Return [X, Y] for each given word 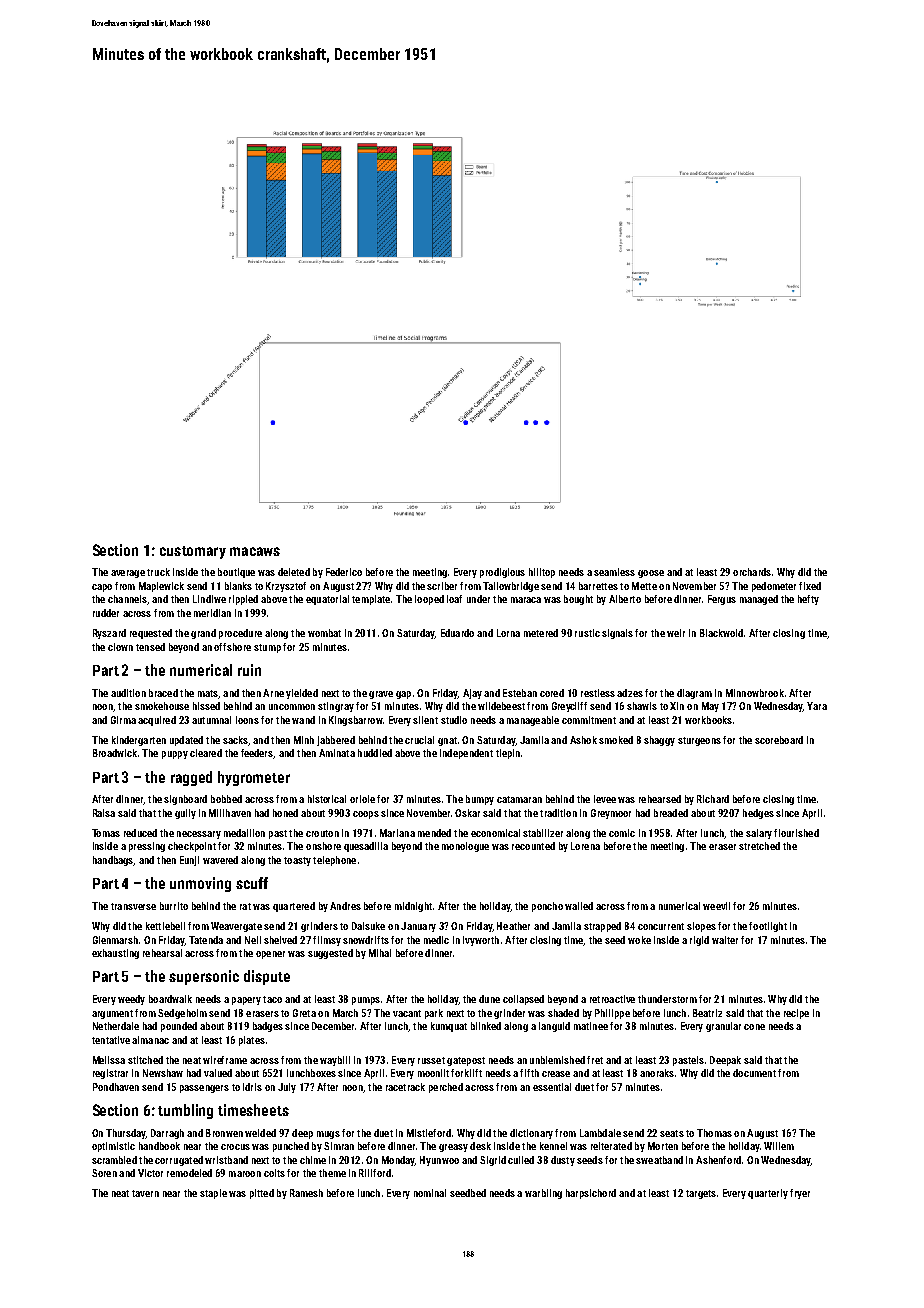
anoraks [657, 1073]
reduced [140, 833]
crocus [235, 1147]
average [128, 574]
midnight [413, 907]
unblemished [557, 1060]
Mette [644, 586]
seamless [614, 572]
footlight [768, 927]
